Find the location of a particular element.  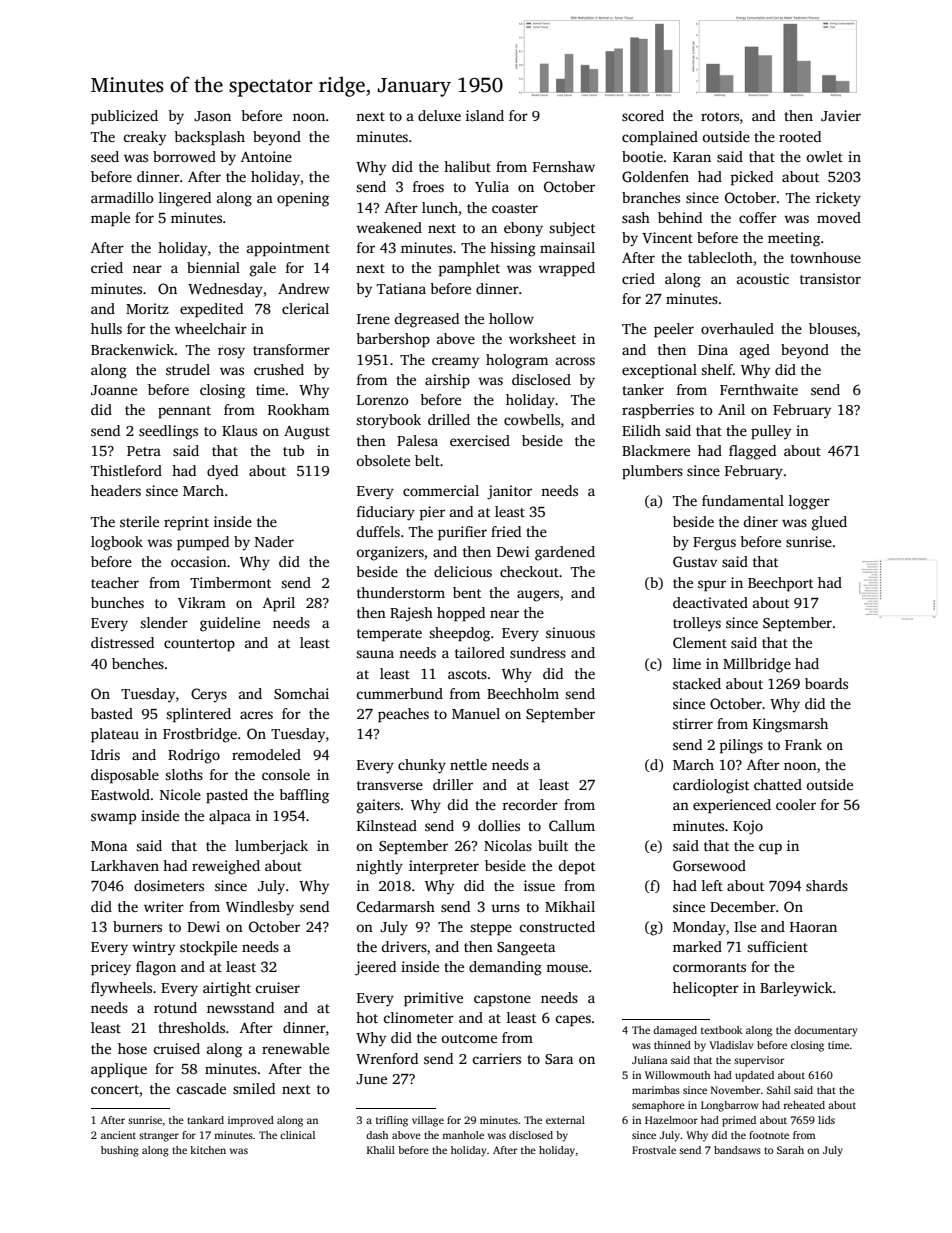

obsolete is located at coordinates (383, 460).
